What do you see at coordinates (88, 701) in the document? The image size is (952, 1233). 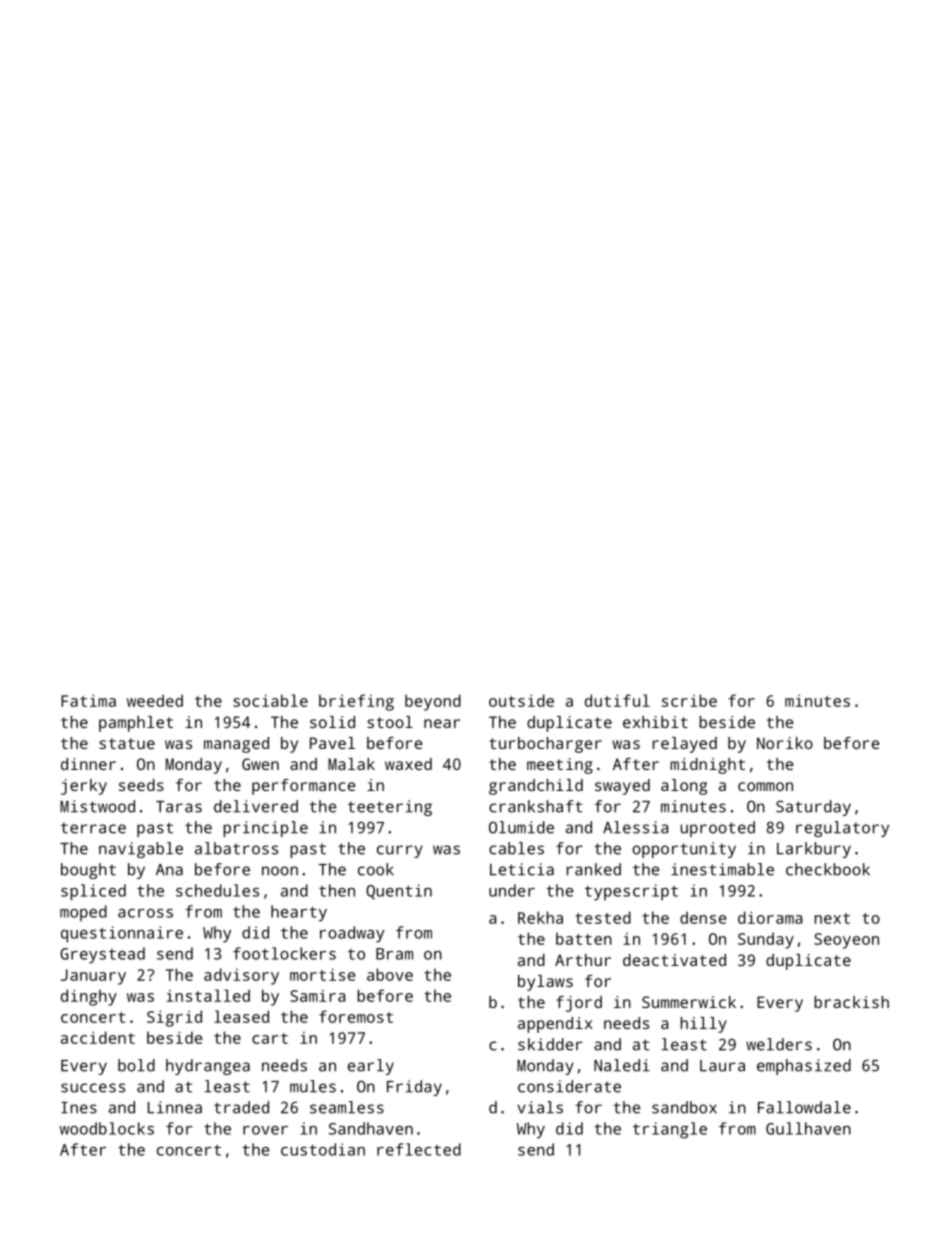 I see `Fatima` at bounding box center [88, 701].
